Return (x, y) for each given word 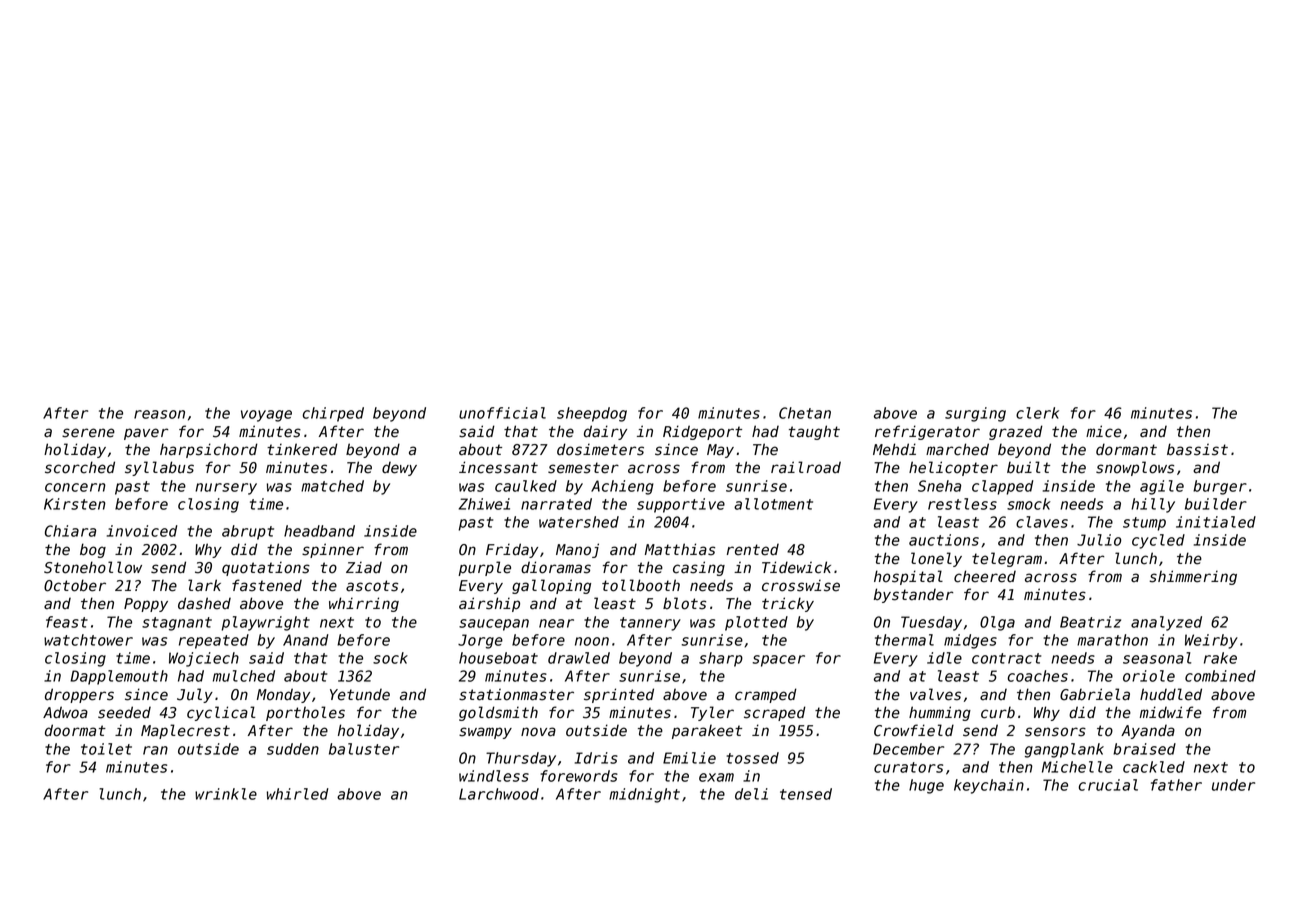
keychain (989, 786)
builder (1216, 504)
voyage (266, 416)
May (720, 451)
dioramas (556, 567)
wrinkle (226, 794)
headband (319, 531)
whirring (364, 604)
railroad (806, 467)
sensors (1055, 732)
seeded (124, 712)
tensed (806, 794)
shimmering (1193, 577)
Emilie (689, 758)
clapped (1003, 487)
